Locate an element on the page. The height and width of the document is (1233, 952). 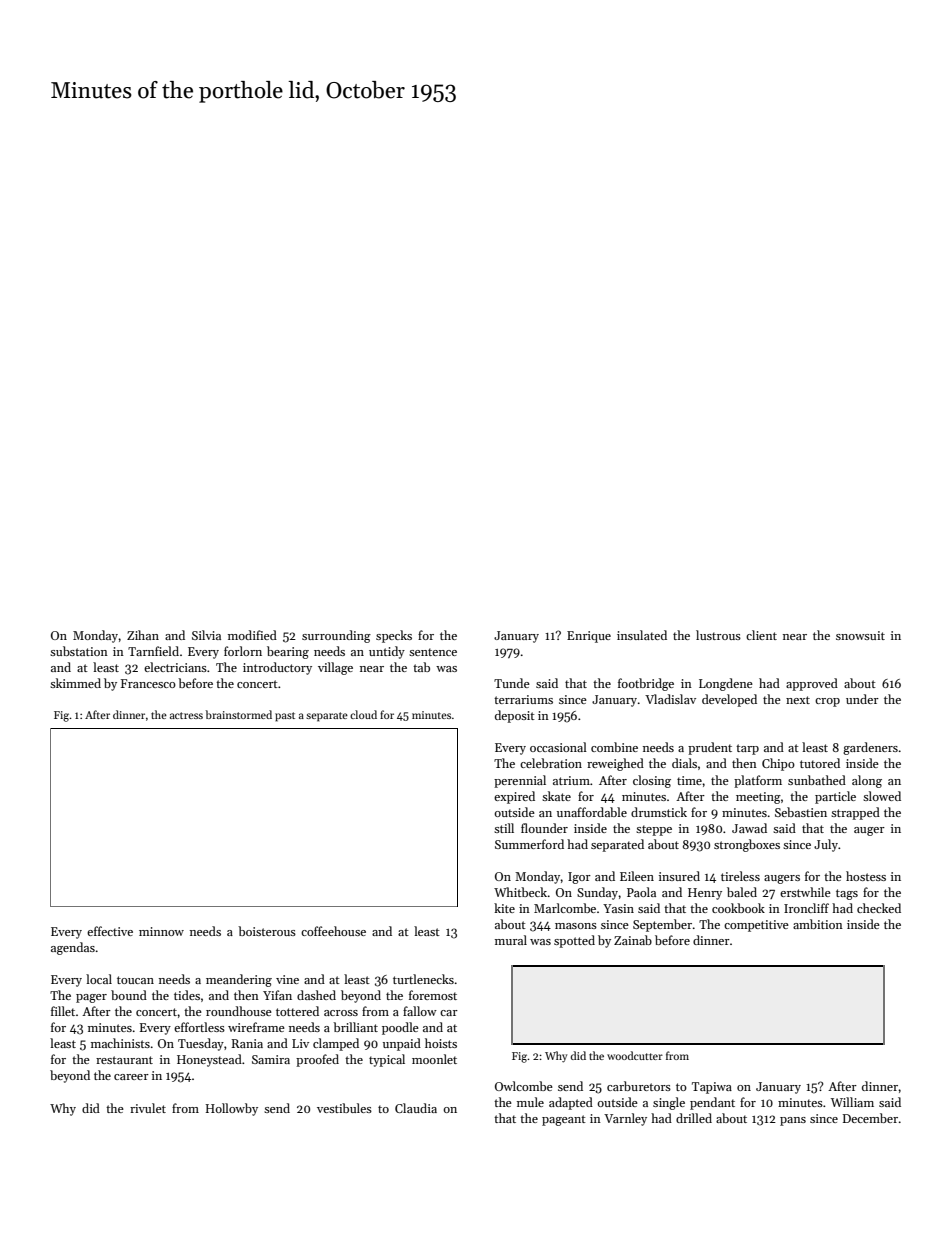
sentence is located at coordinates (433, 652).
